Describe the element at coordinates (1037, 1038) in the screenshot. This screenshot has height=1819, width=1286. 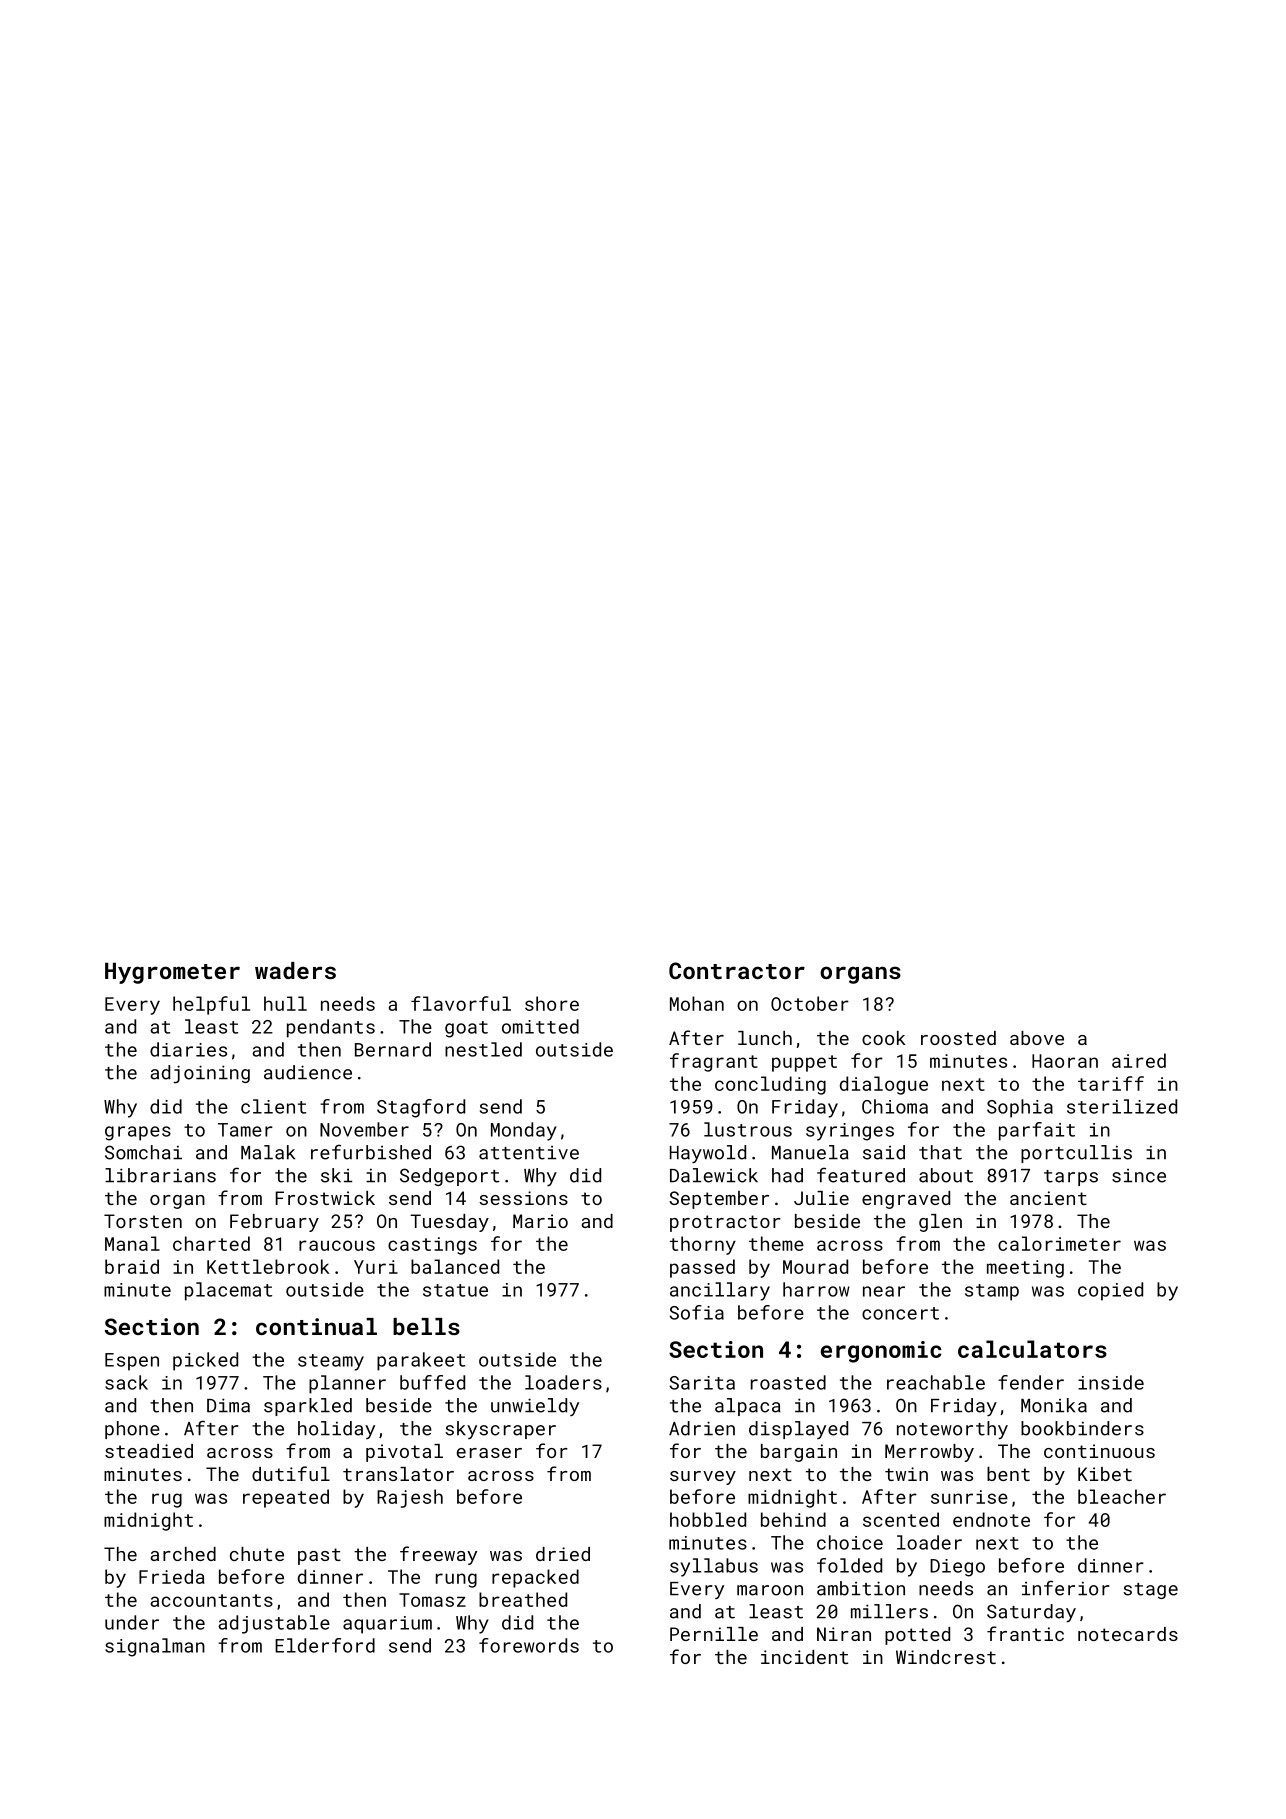
I see `above` at that location.
